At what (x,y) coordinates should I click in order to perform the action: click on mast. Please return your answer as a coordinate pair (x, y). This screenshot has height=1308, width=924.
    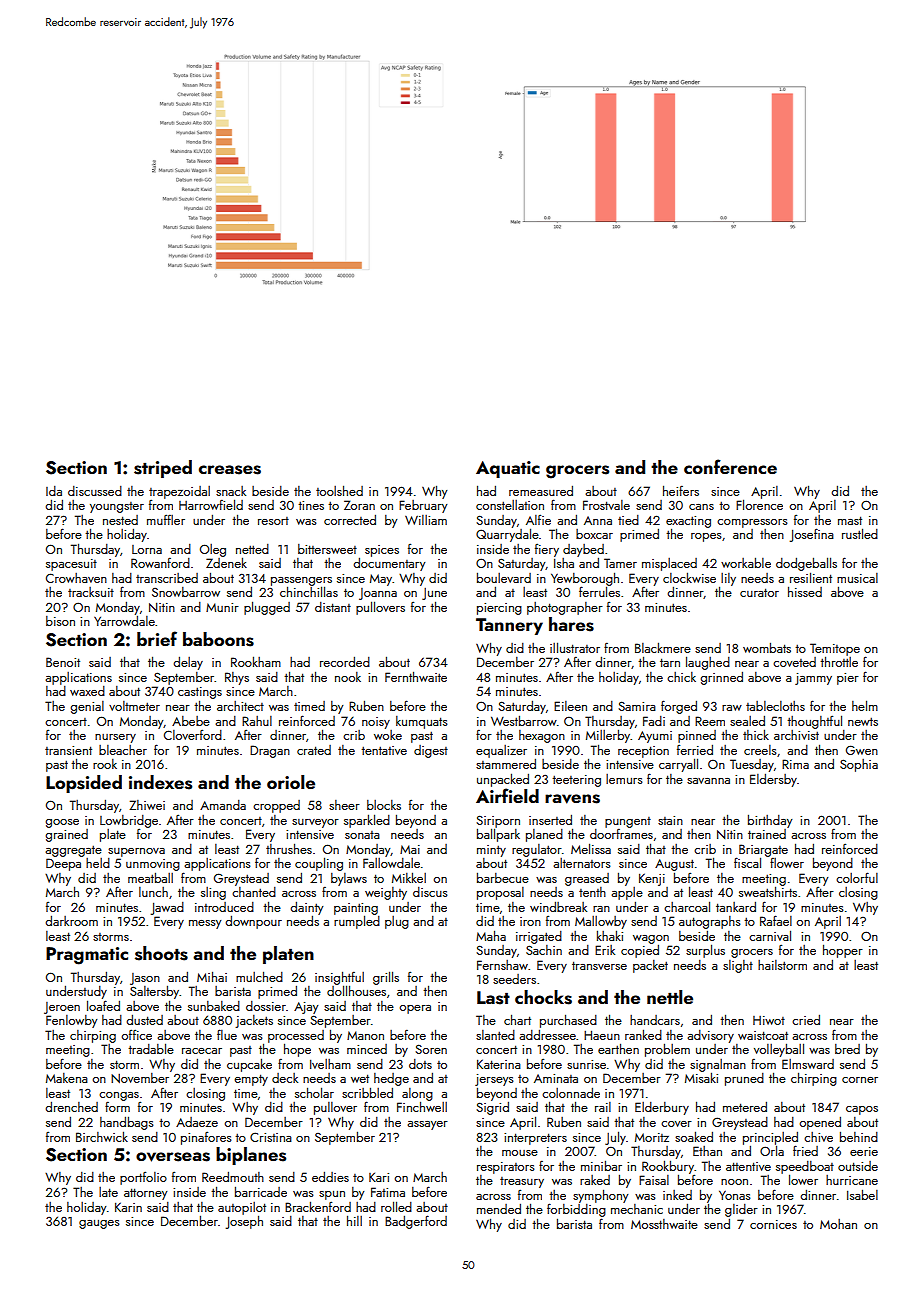
    Looking at the image, I should click on (850, 520).
